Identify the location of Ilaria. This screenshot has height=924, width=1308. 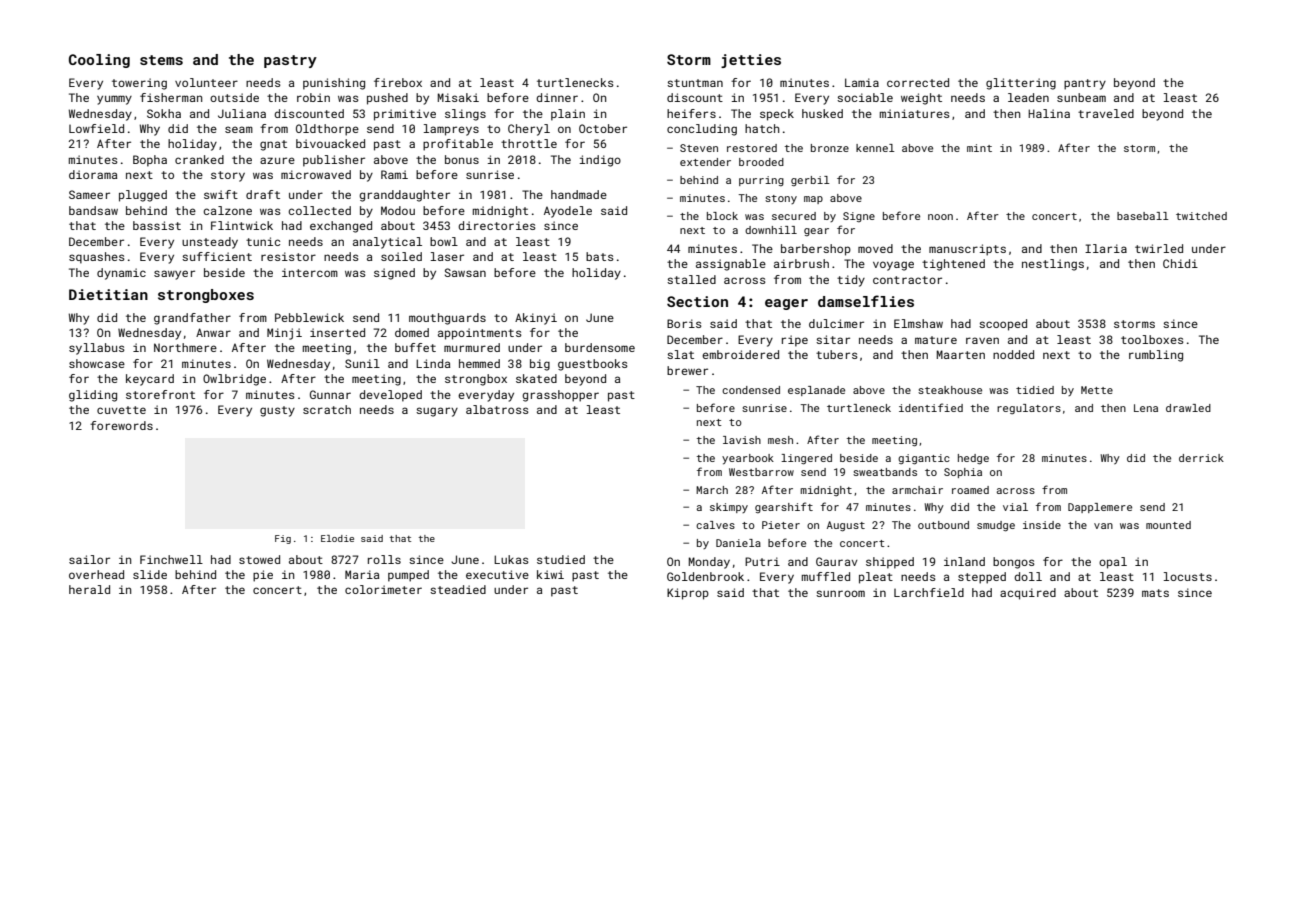
(1106, 248).
